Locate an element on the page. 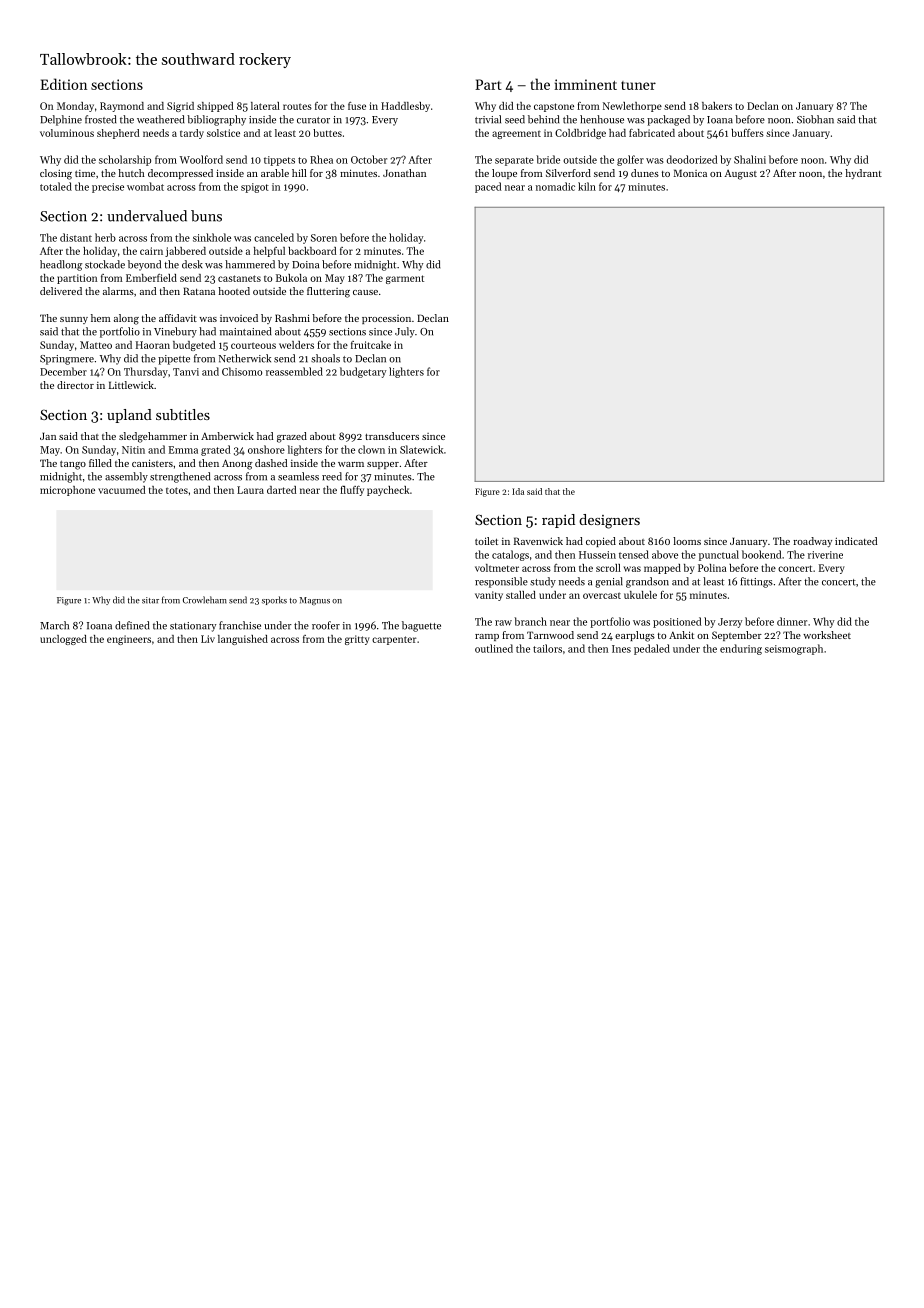 Image resolution: width=924 pixels, height=1308 pixels. seismograph is located at coordinates (794, 649).
